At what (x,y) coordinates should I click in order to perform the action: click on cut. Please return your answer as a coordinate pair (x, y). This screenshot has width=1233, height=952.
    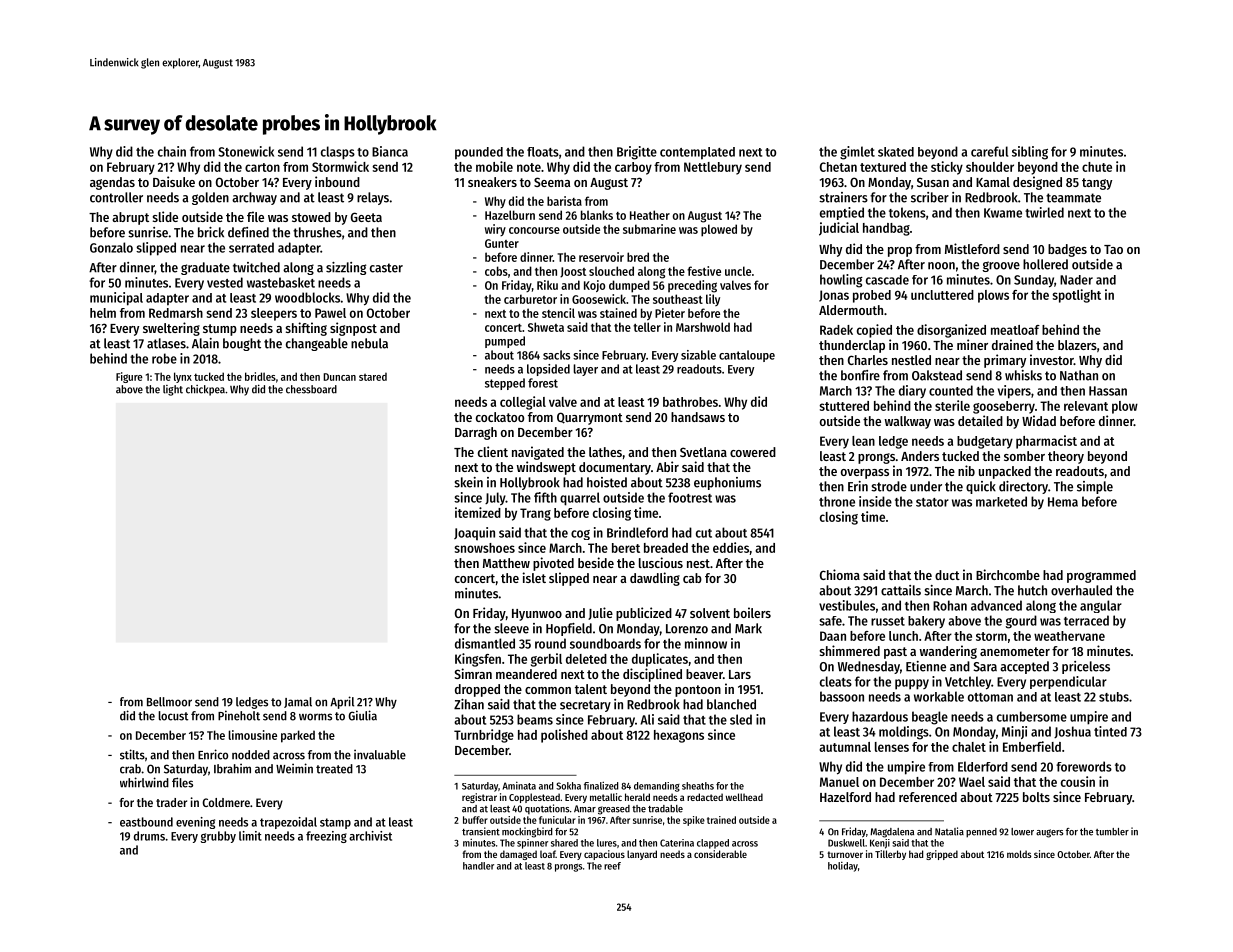
    Looking at the image, I should click on (704, 533).
